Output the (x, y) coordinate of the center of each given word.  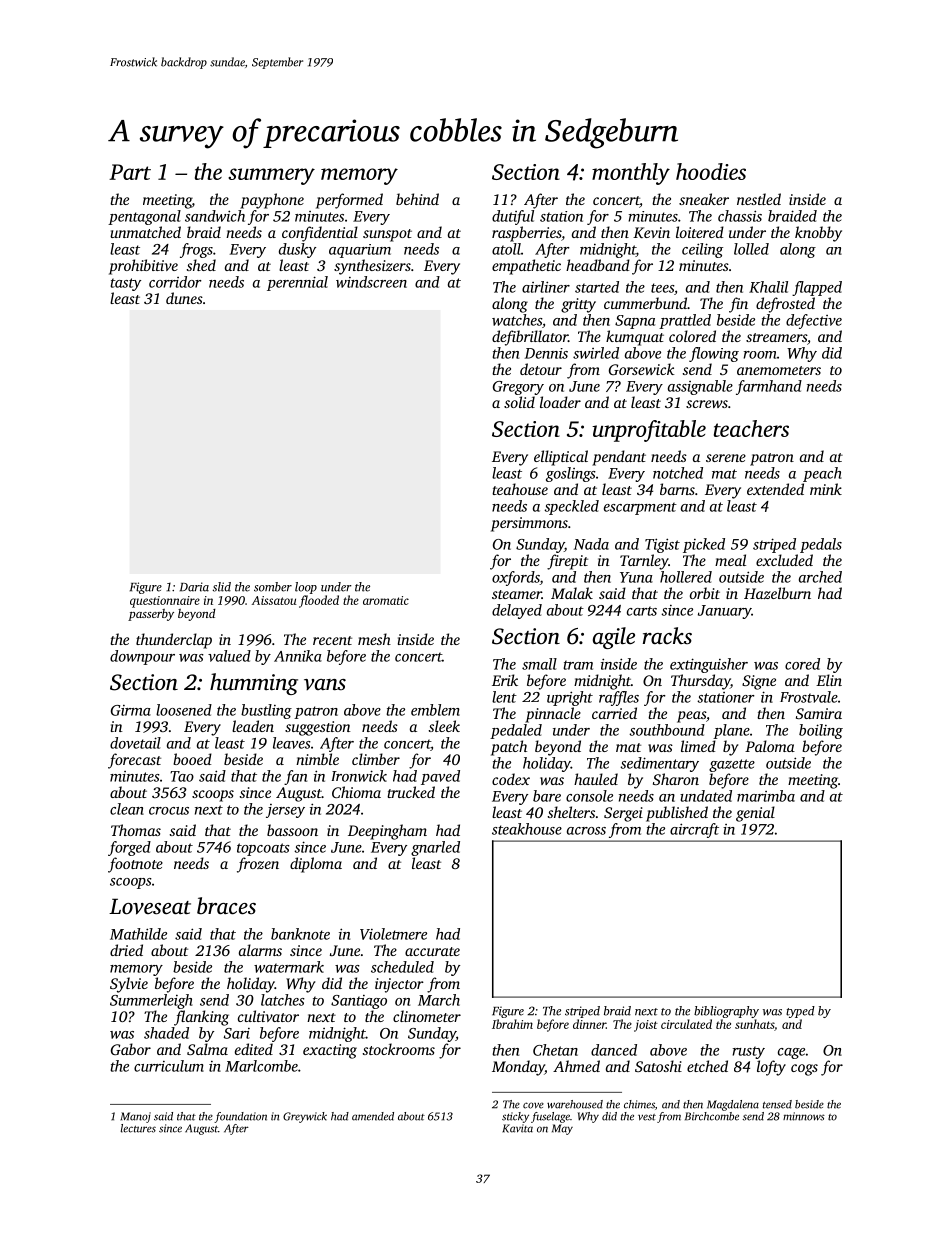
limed (698, 746)
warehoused (575, 1104)
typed (800, 1012)
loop (306, 588)
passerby (151, 615)
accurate (432, 951)
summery (271, 176)
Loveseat (150, 906)
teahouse (520, 489)
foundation (240, 1117)
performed (349, 201)
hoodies (711, 171)
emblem (435, 710)
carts (642, 611)
